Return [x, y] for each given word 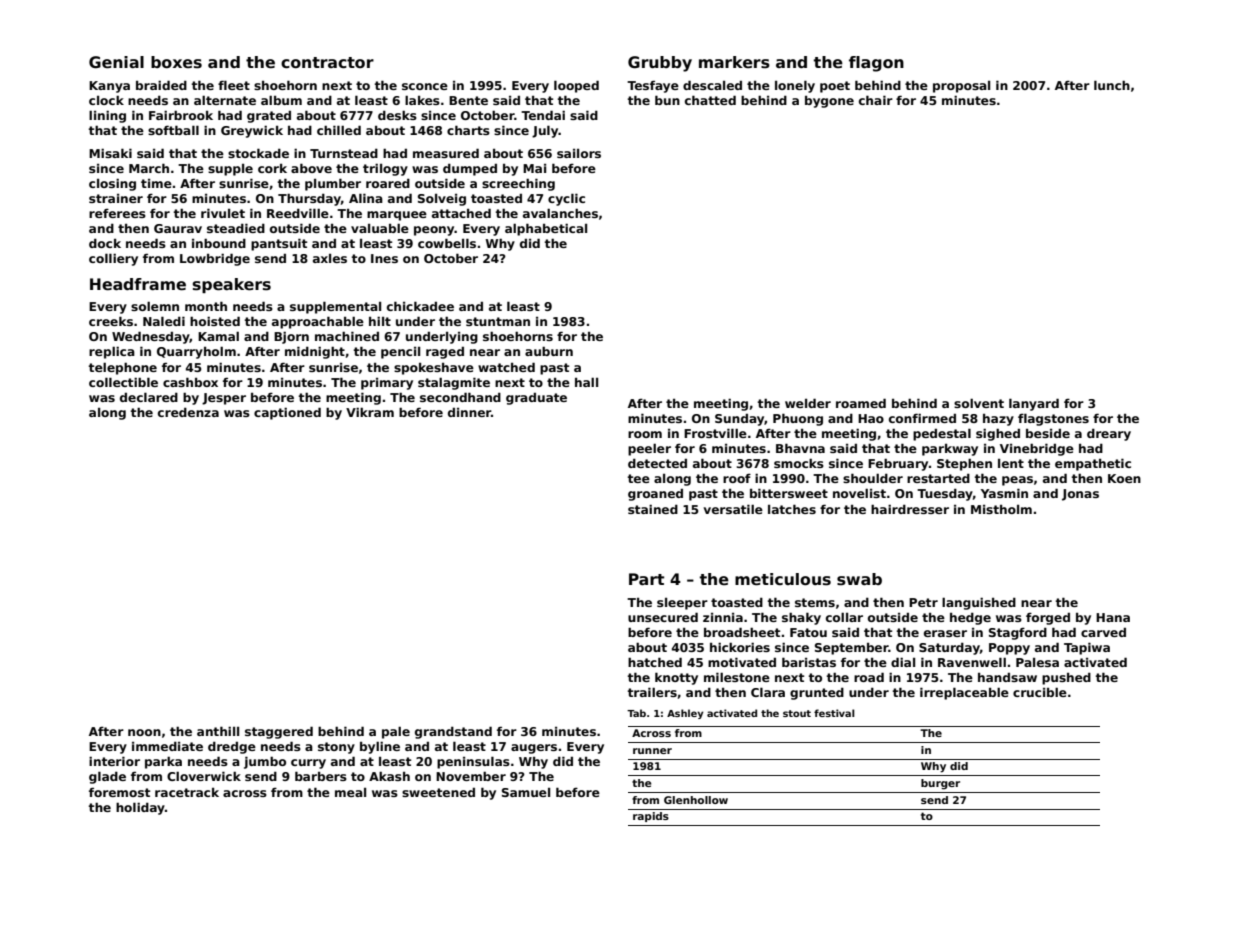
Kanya [109, 87]
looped [576, 86]
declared [149, 397]
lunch [1112, 85]
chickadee [420, 306]
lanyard [1034, 404]
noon [144, 732]
